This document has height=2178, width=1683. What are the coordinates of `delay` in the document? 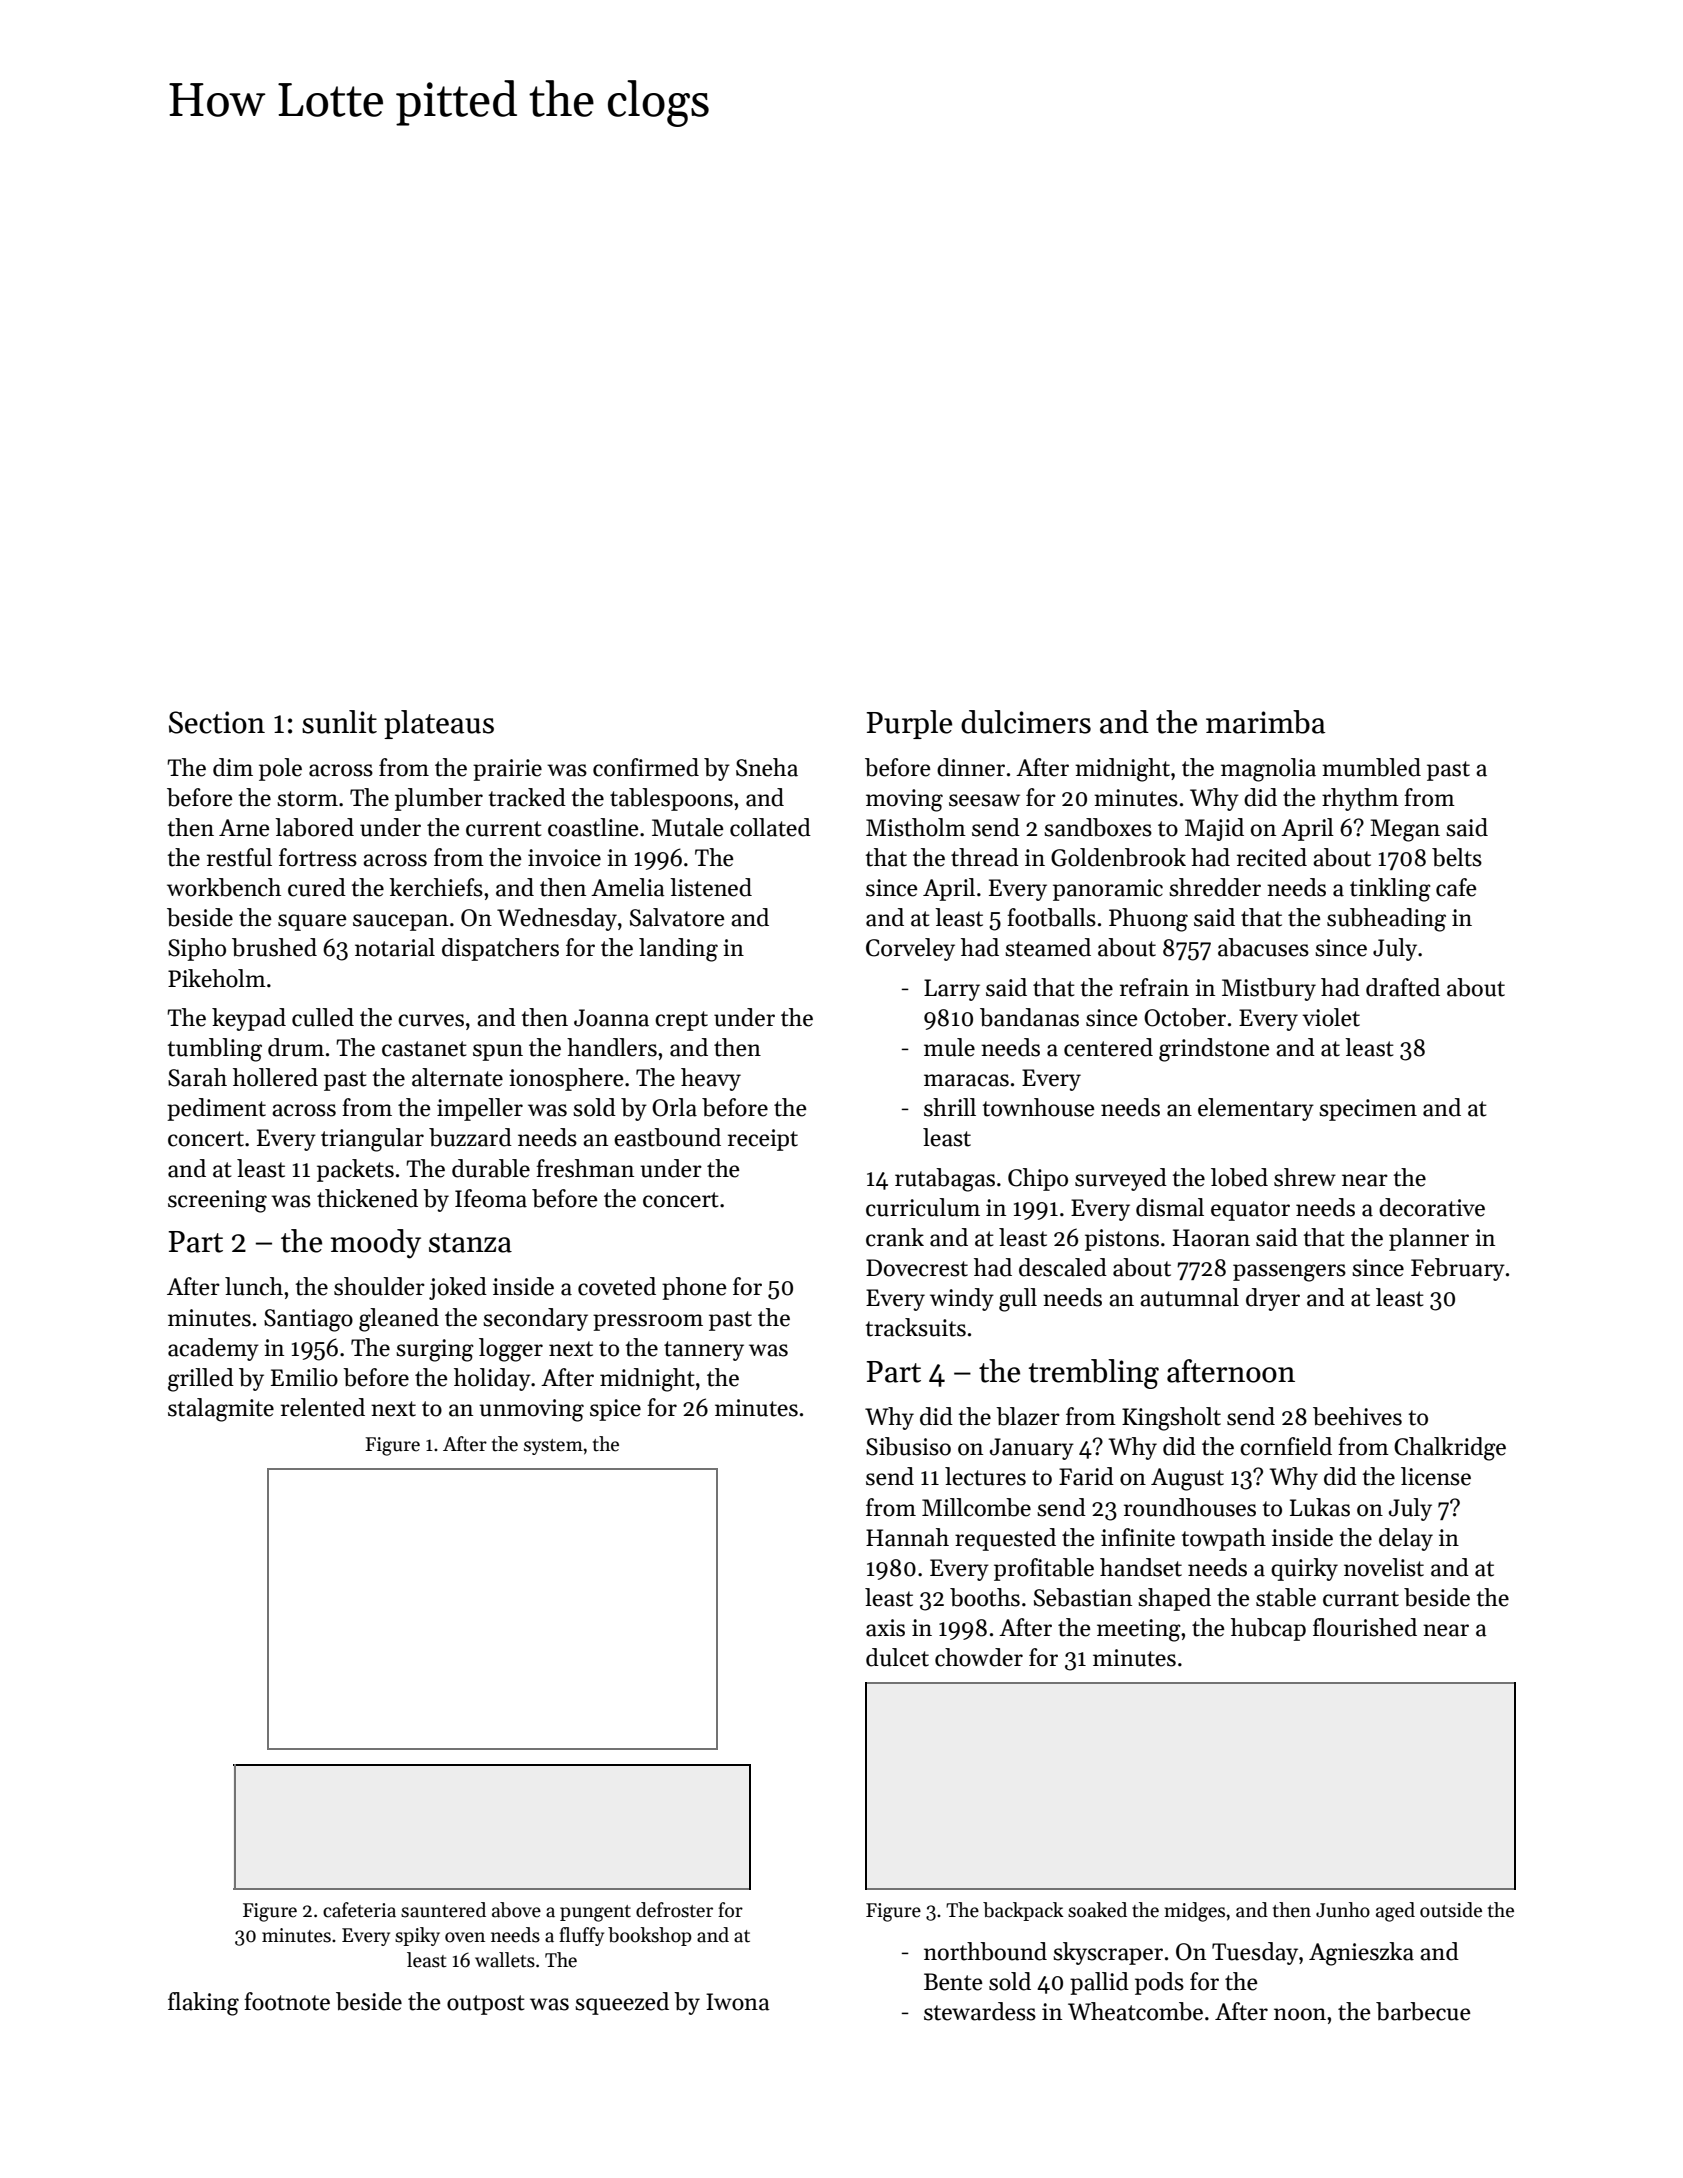 It's located at (1406, 1539).
